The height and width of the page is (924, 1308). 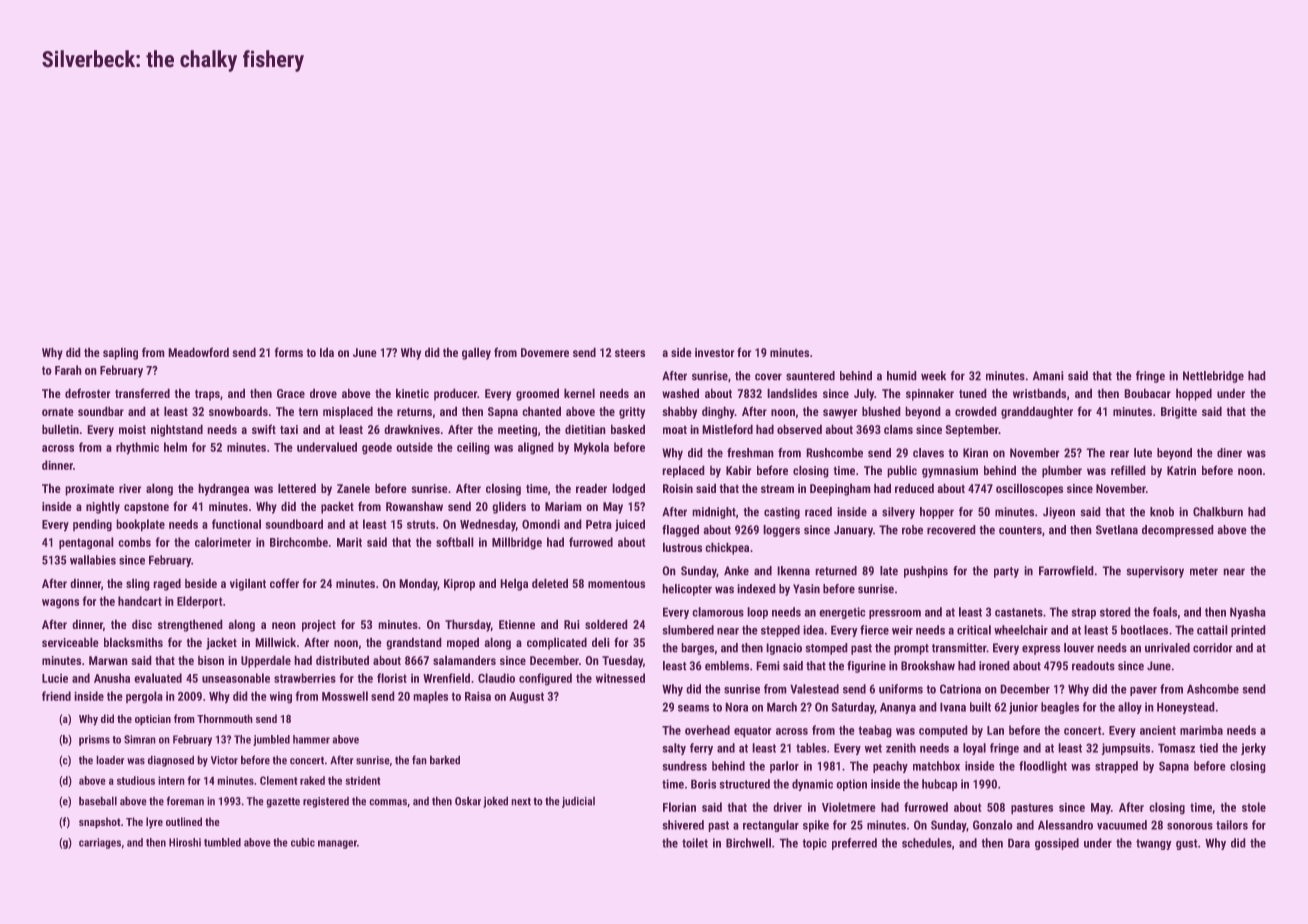 I want to click on shabby, so click(x=679, y=412).
